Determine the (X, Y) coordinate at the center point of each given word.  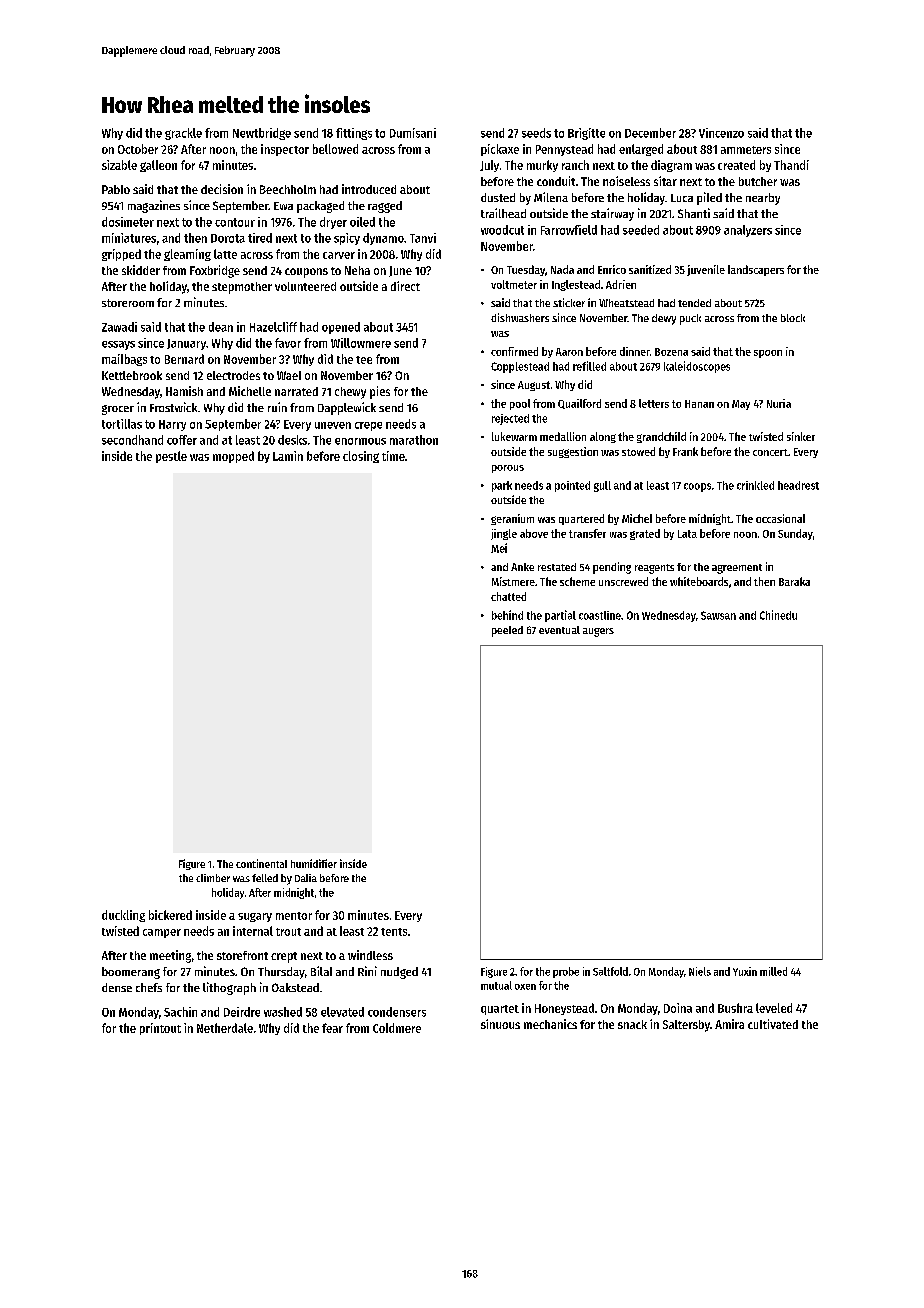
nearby (763, 199)
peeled (507, 631)
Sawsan (718, 615)
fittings (354, 134)
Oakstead (295, 987)
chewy (350, 393)
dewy (664, 319)
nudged (399, 973)
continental (261, 863)
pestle (171, 457)
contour (235, 222)
